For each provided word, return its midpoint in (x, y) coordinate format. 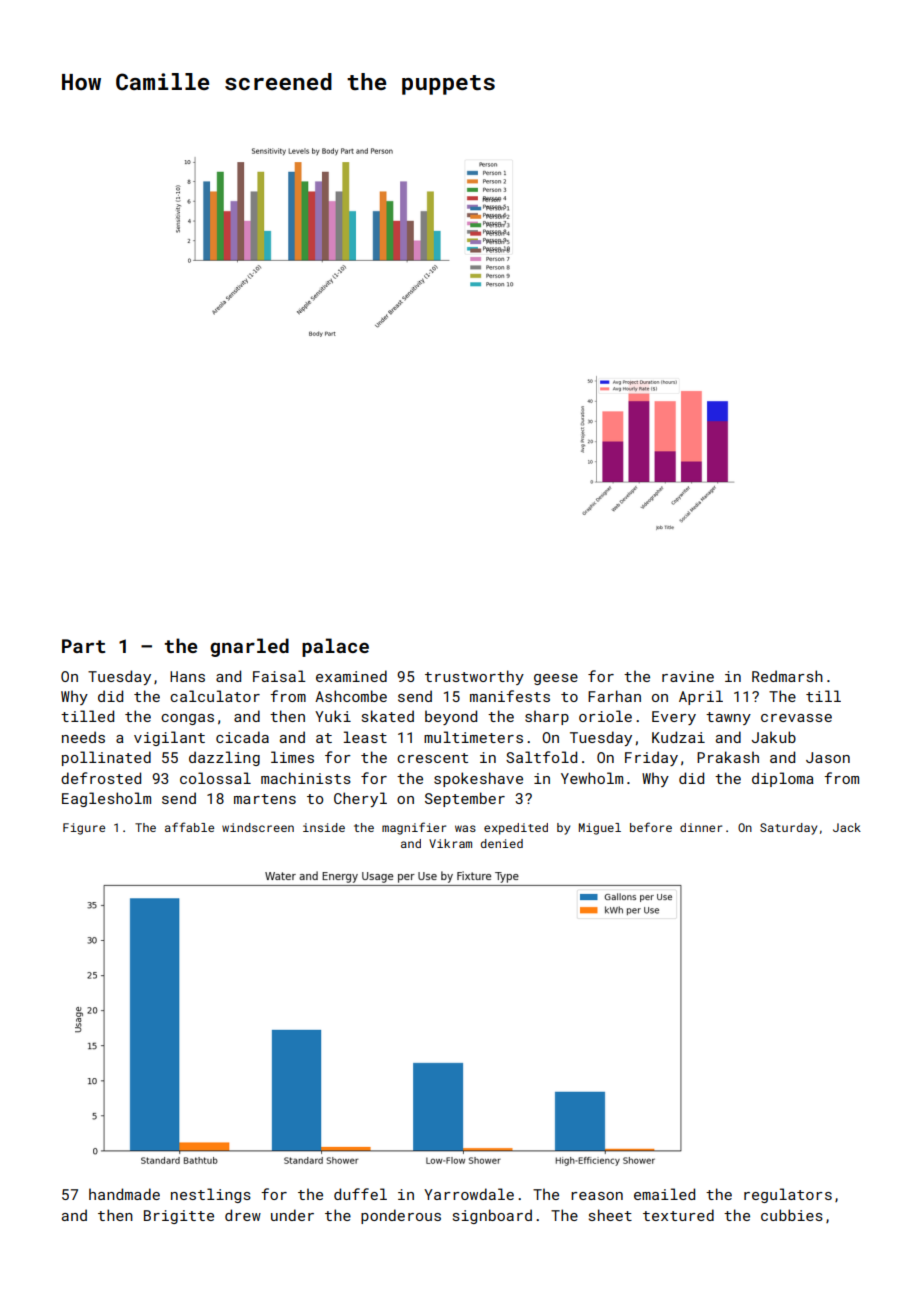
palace (335, 647)
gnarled (249, 647)
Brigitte (179, 1217)
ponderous (401, 1216)
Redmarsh (787, 676)
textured (678, 1215)
